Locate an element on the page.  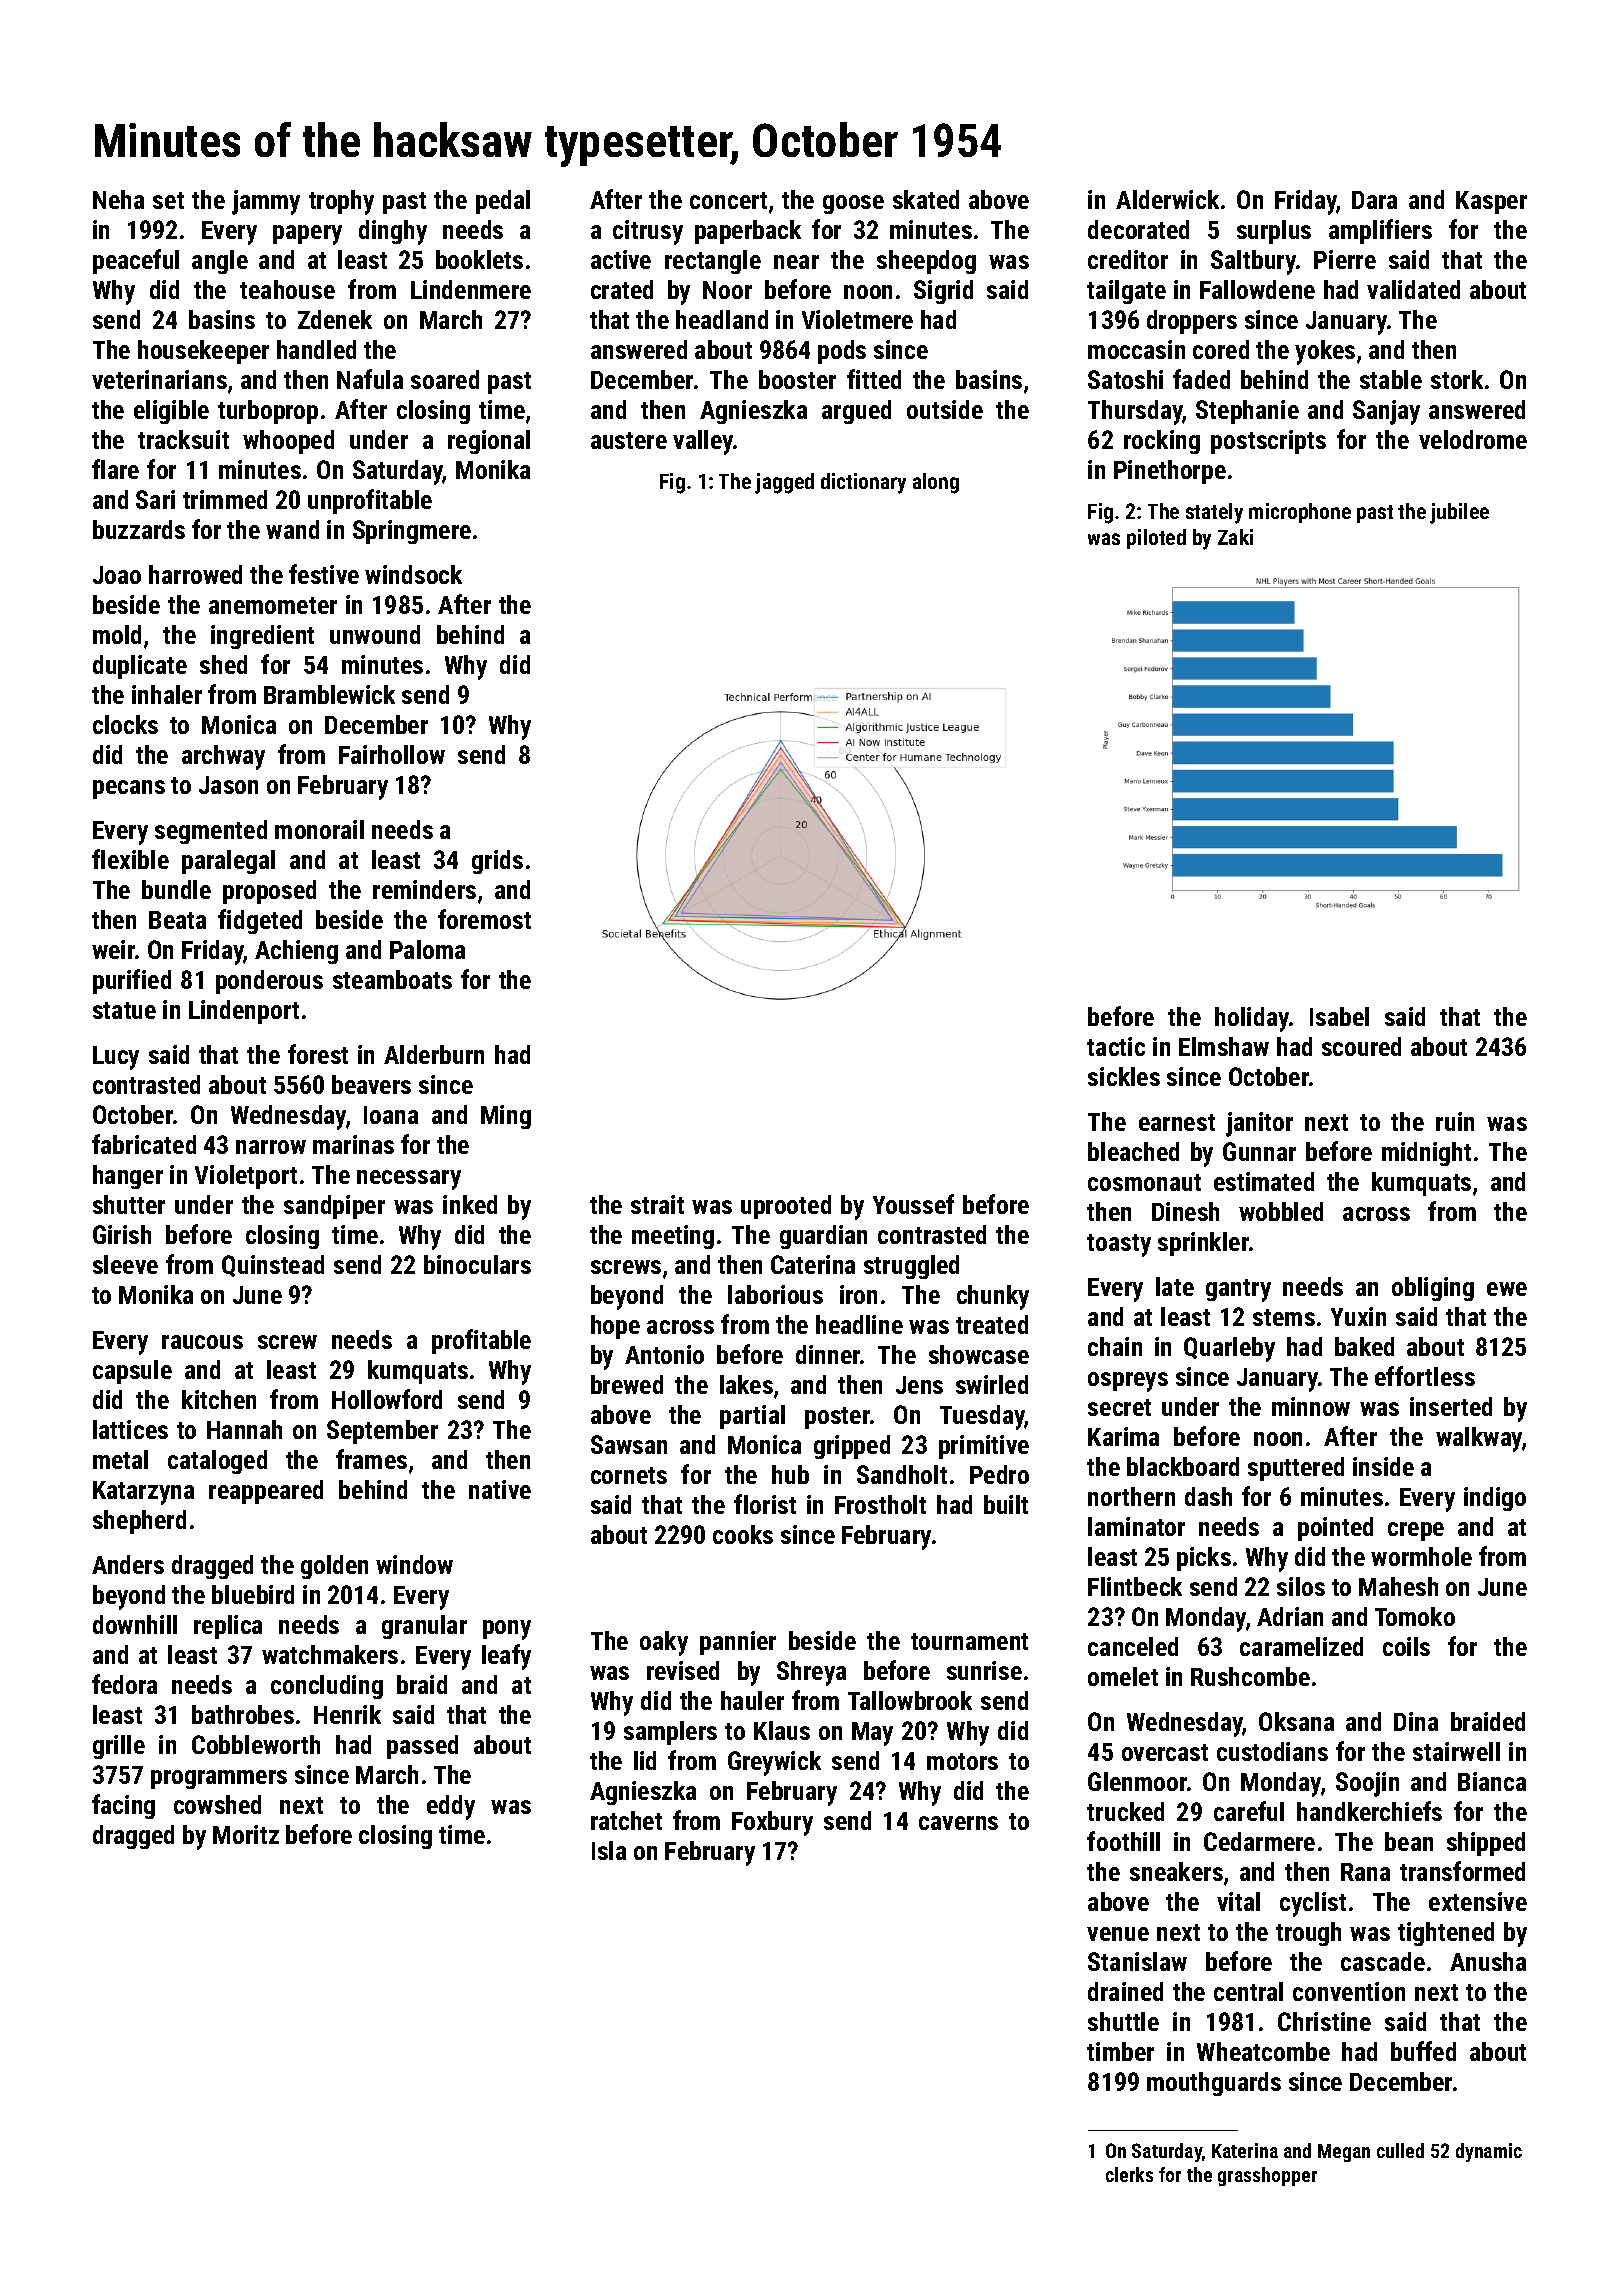
metal is located at coordinates (120, 1459).
